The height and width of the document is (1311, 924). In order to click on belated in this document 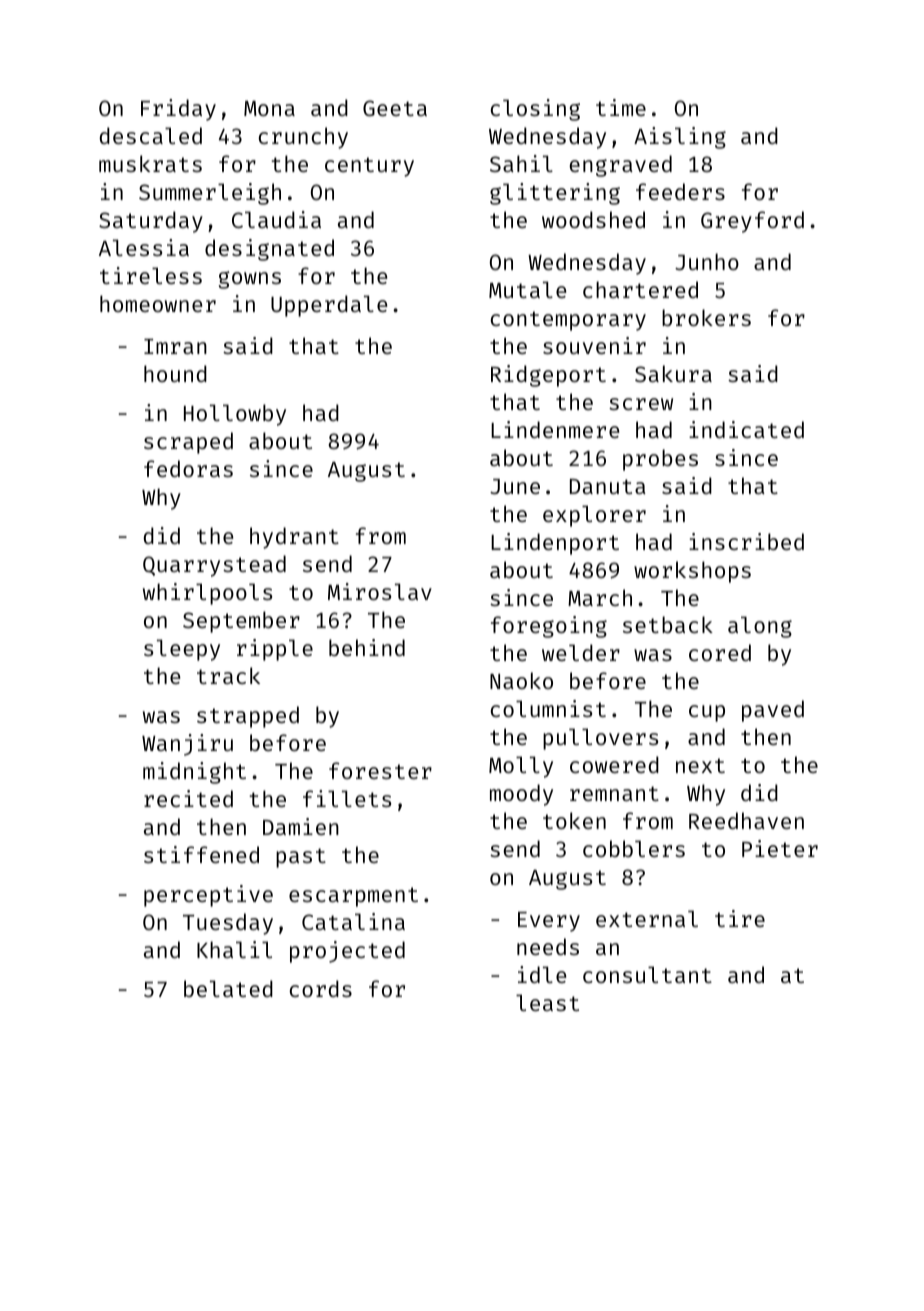, I will do `click(228, 988)`.
